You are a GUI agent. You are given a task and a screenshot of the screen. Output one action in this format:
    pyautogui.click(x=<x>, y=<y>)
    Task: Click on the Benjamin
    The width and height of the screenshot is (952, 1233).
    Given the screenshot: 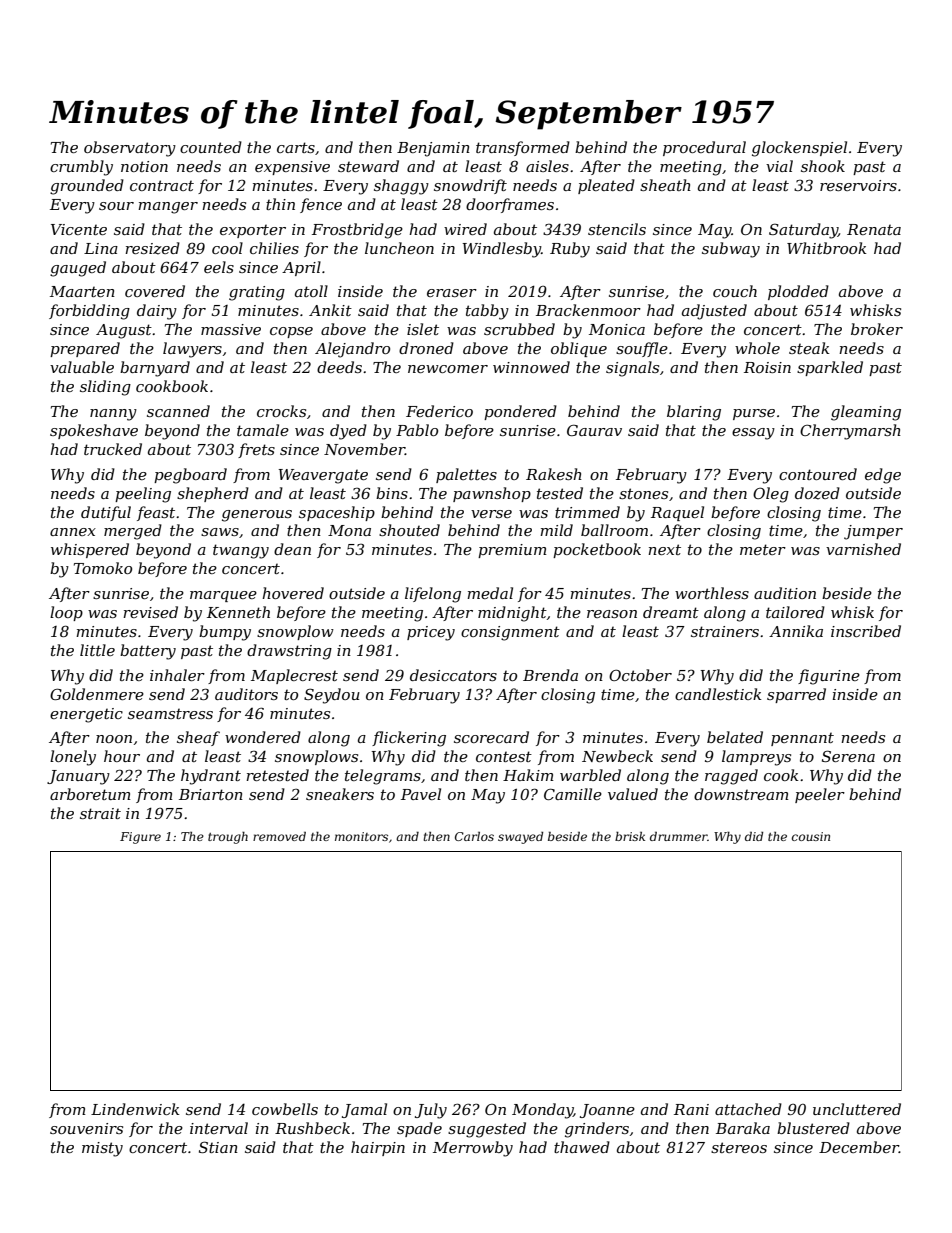 What is the action you would take?
    pyautogui.click(x=433, y=149)
